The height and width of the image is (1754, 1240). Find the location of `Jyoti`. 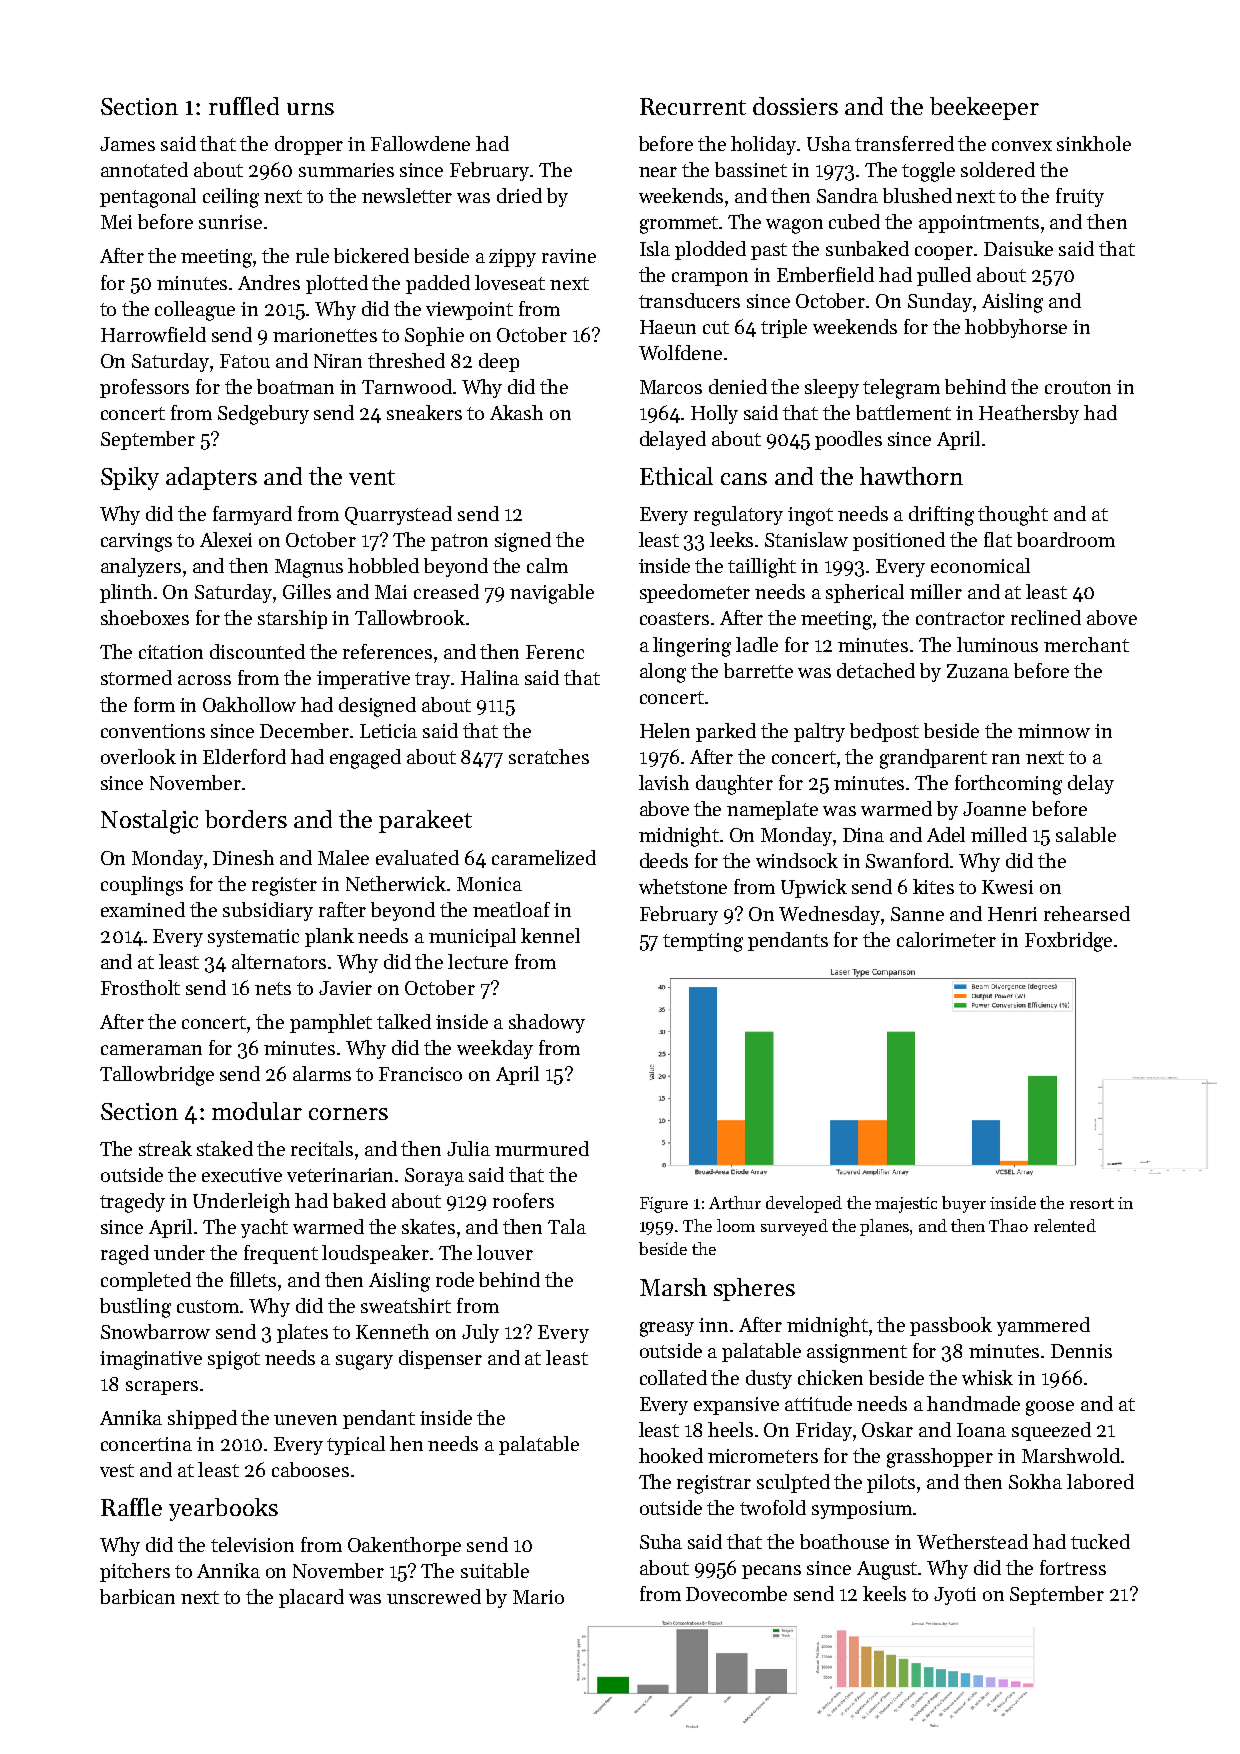

Jyoti is located at coordinates (955, 1596).
